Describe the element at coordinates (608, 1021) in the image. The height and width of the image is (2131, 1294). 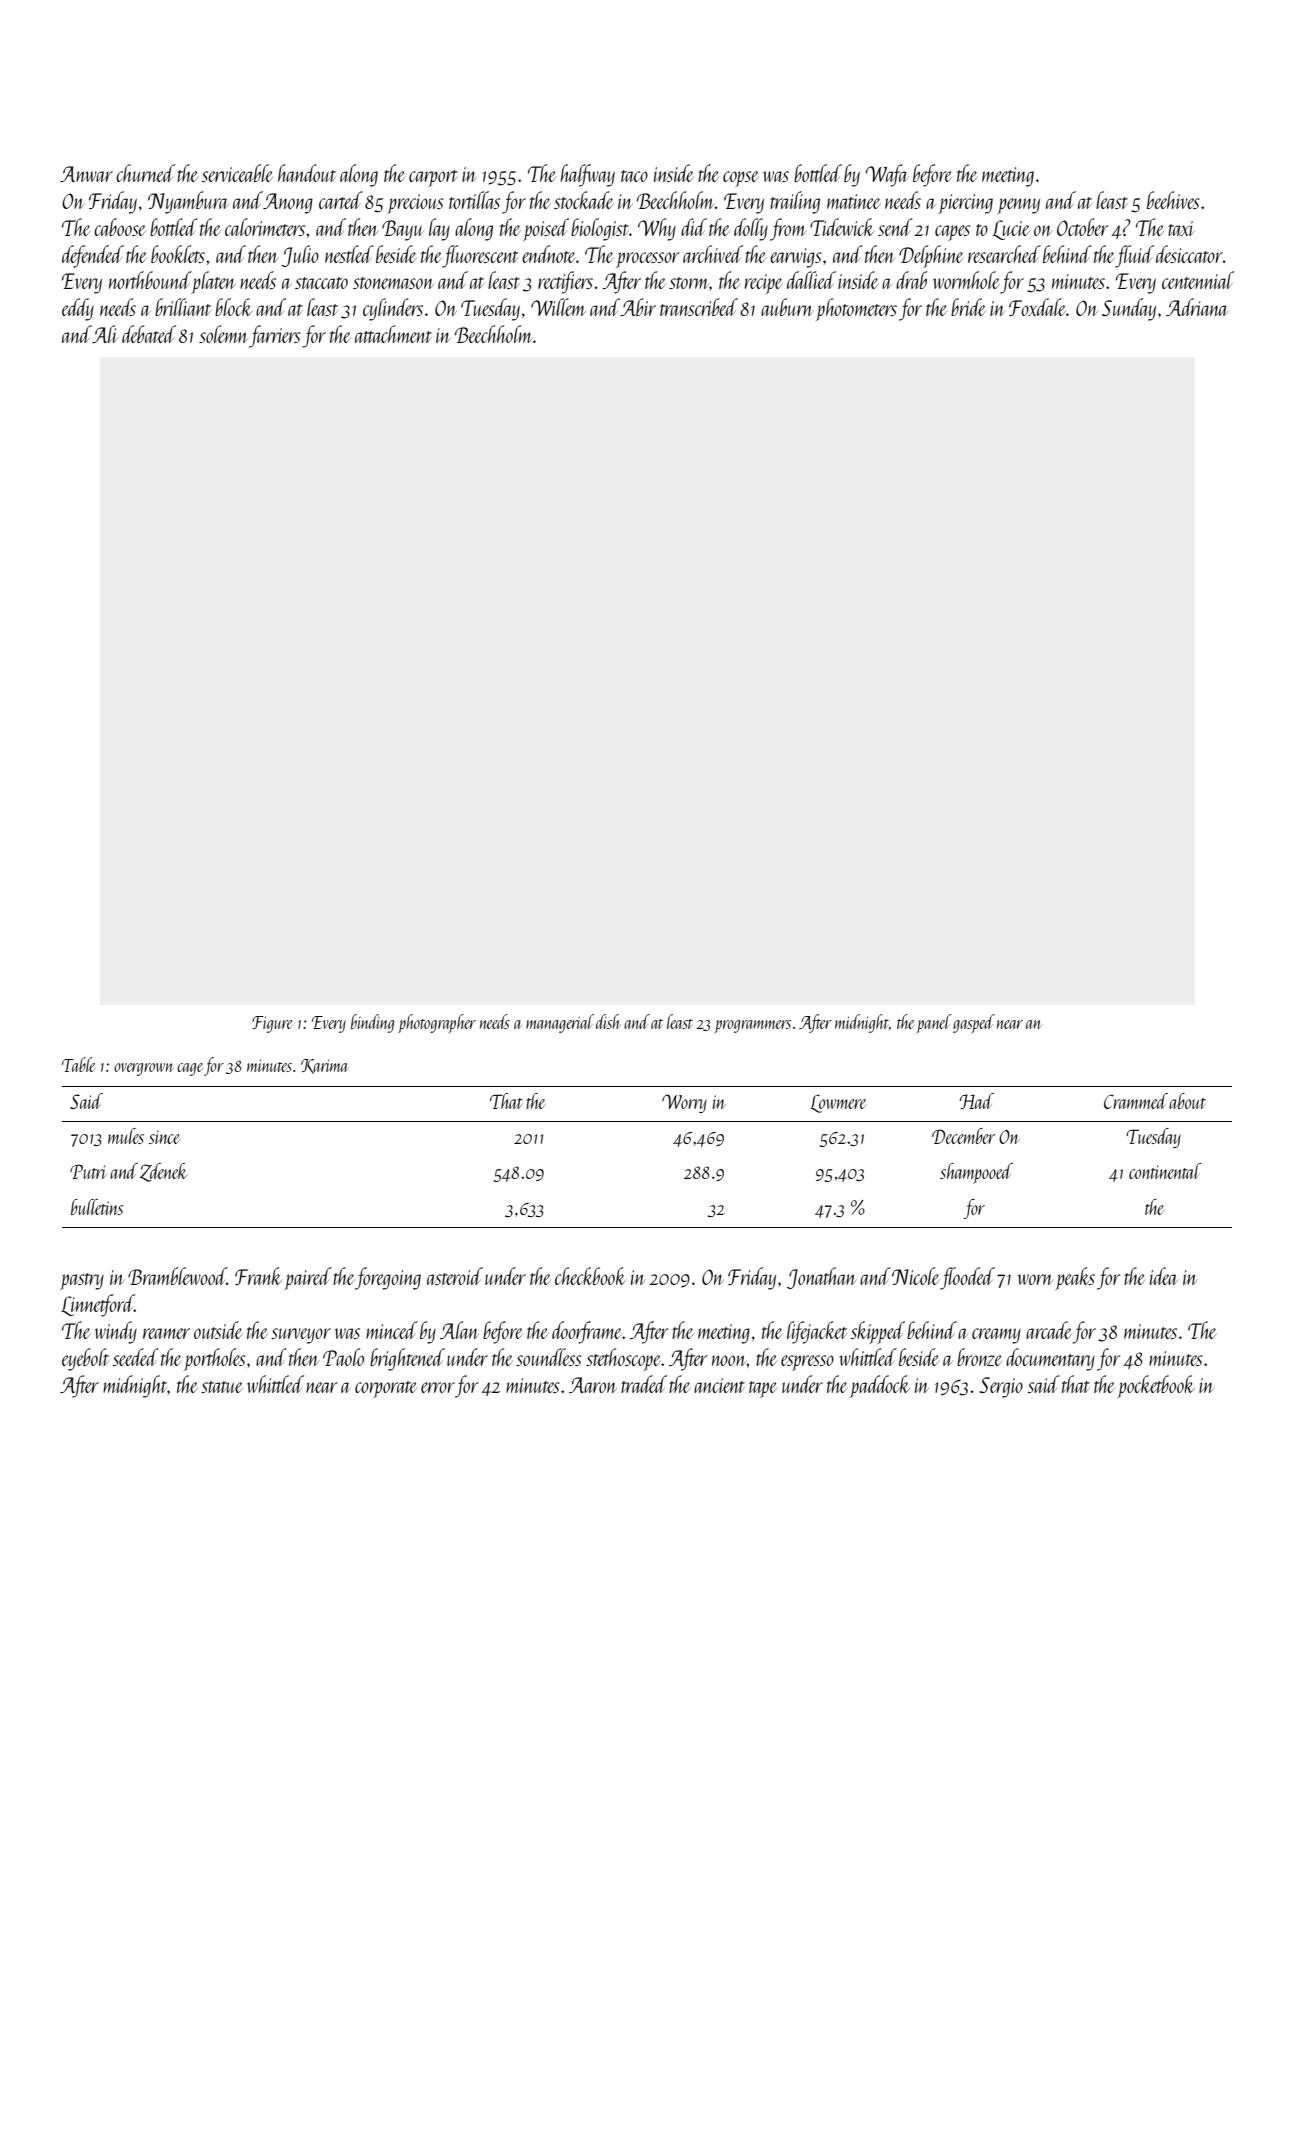
I see `dish` at that location.
